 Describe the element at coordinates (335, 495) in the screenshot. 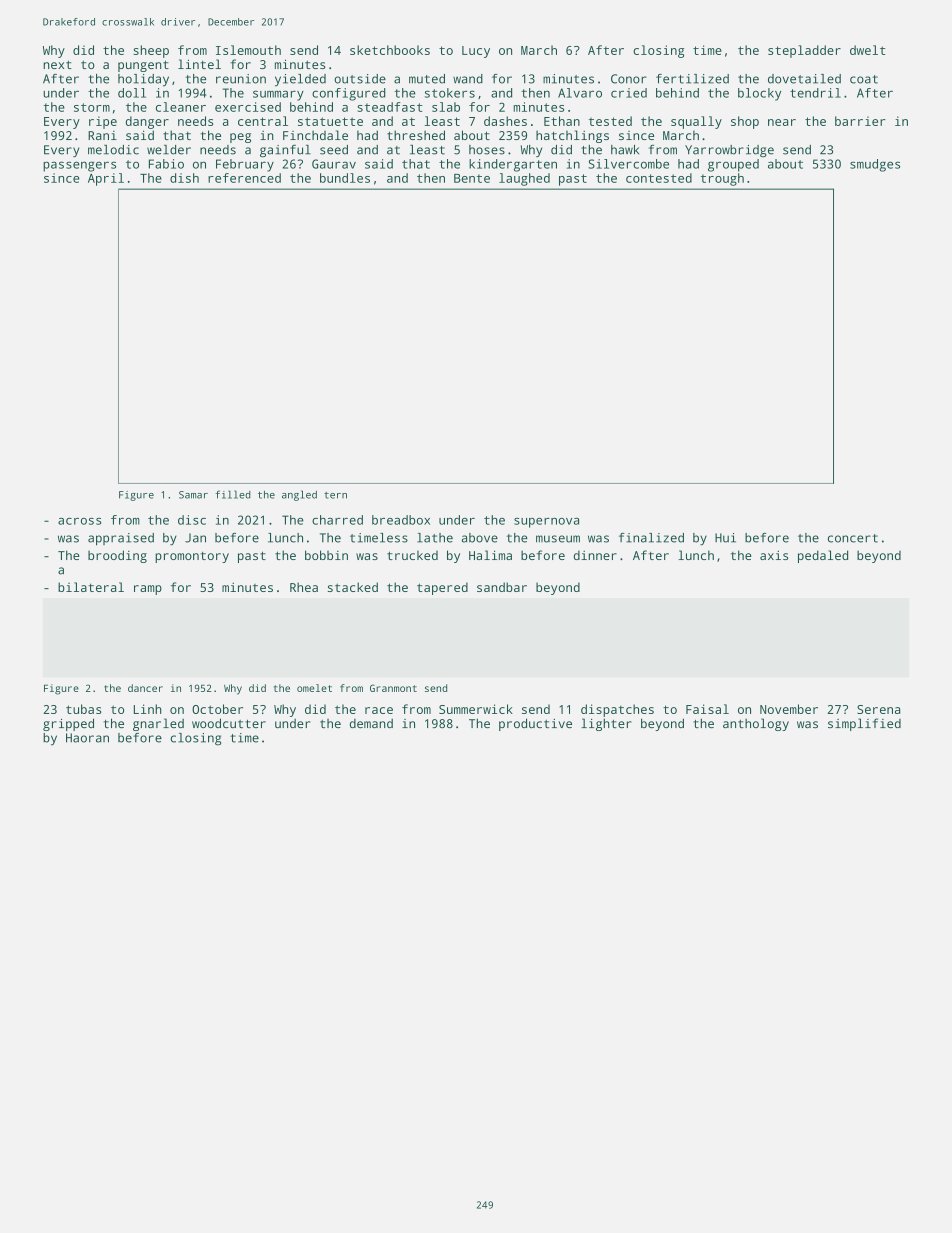

I see `tern` at that location.
